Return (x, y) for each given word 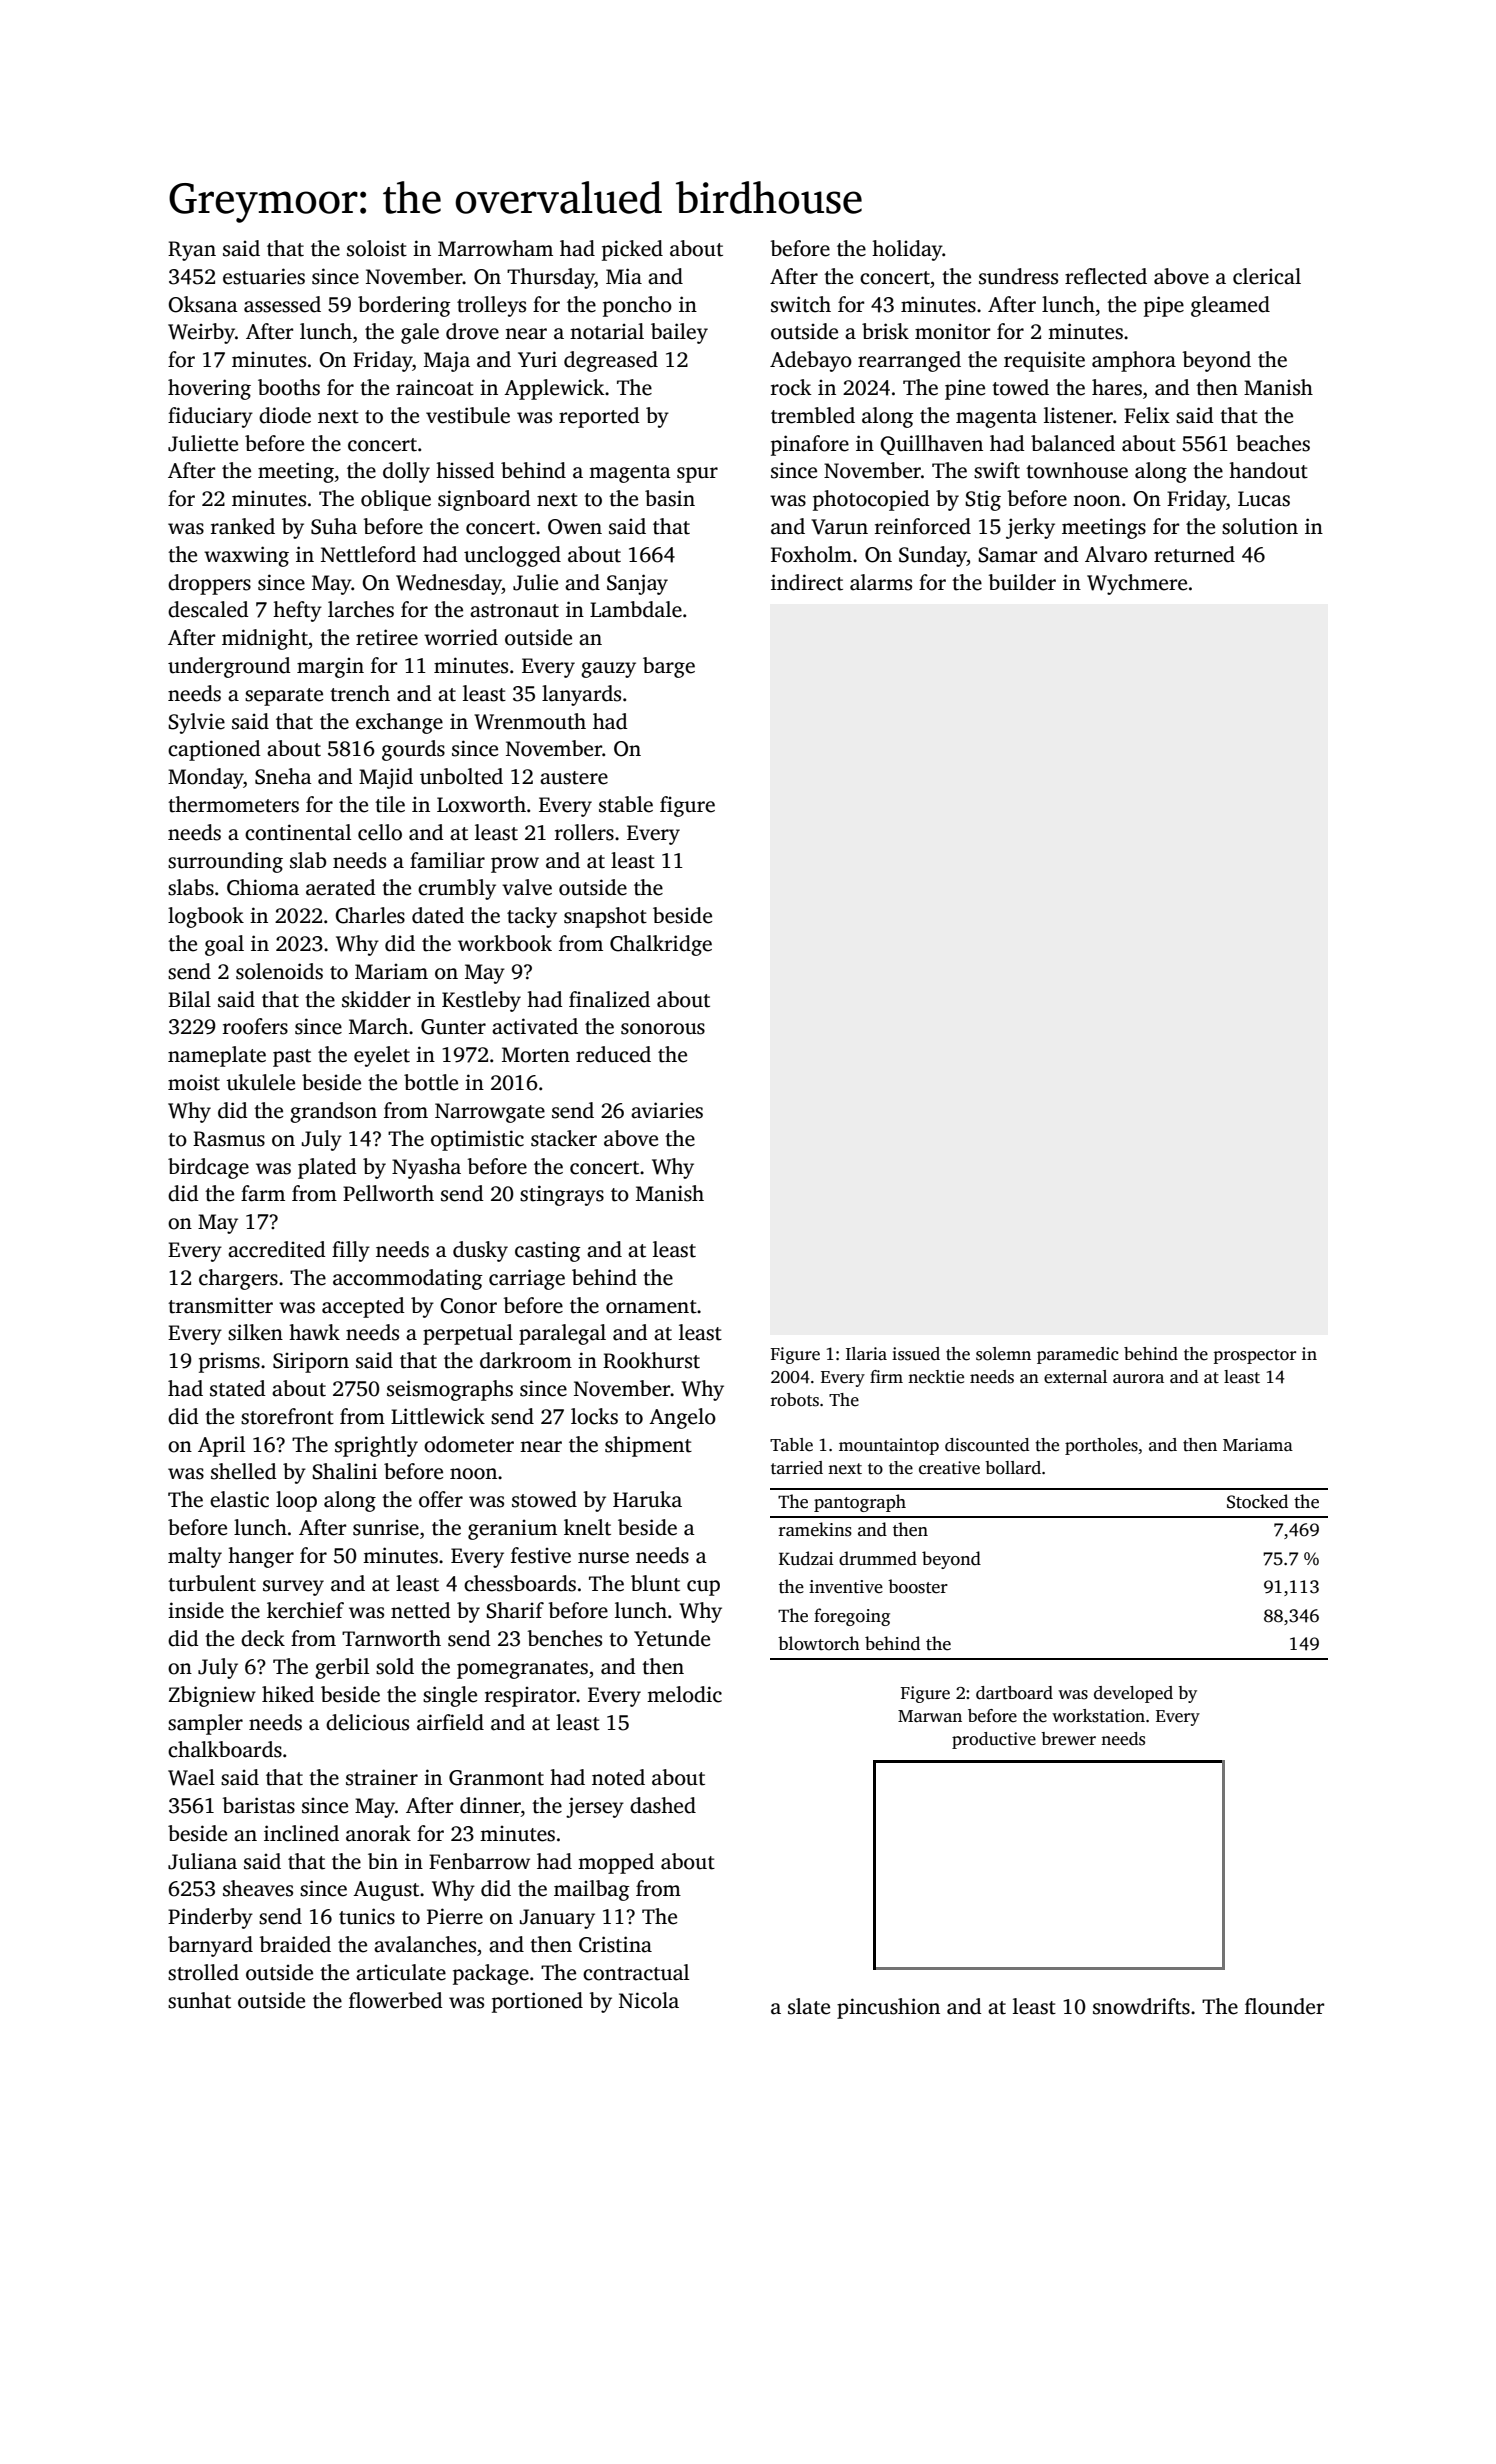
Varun (839, 527)
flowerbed (396, 2000)
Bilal (189, 999)
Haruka (647, 1499)
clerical (1267, 276)
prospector (1255, 1356)
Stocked (1257, 1501)
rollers (584, 832)
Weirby (201, 333)
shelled (244, 1471)
